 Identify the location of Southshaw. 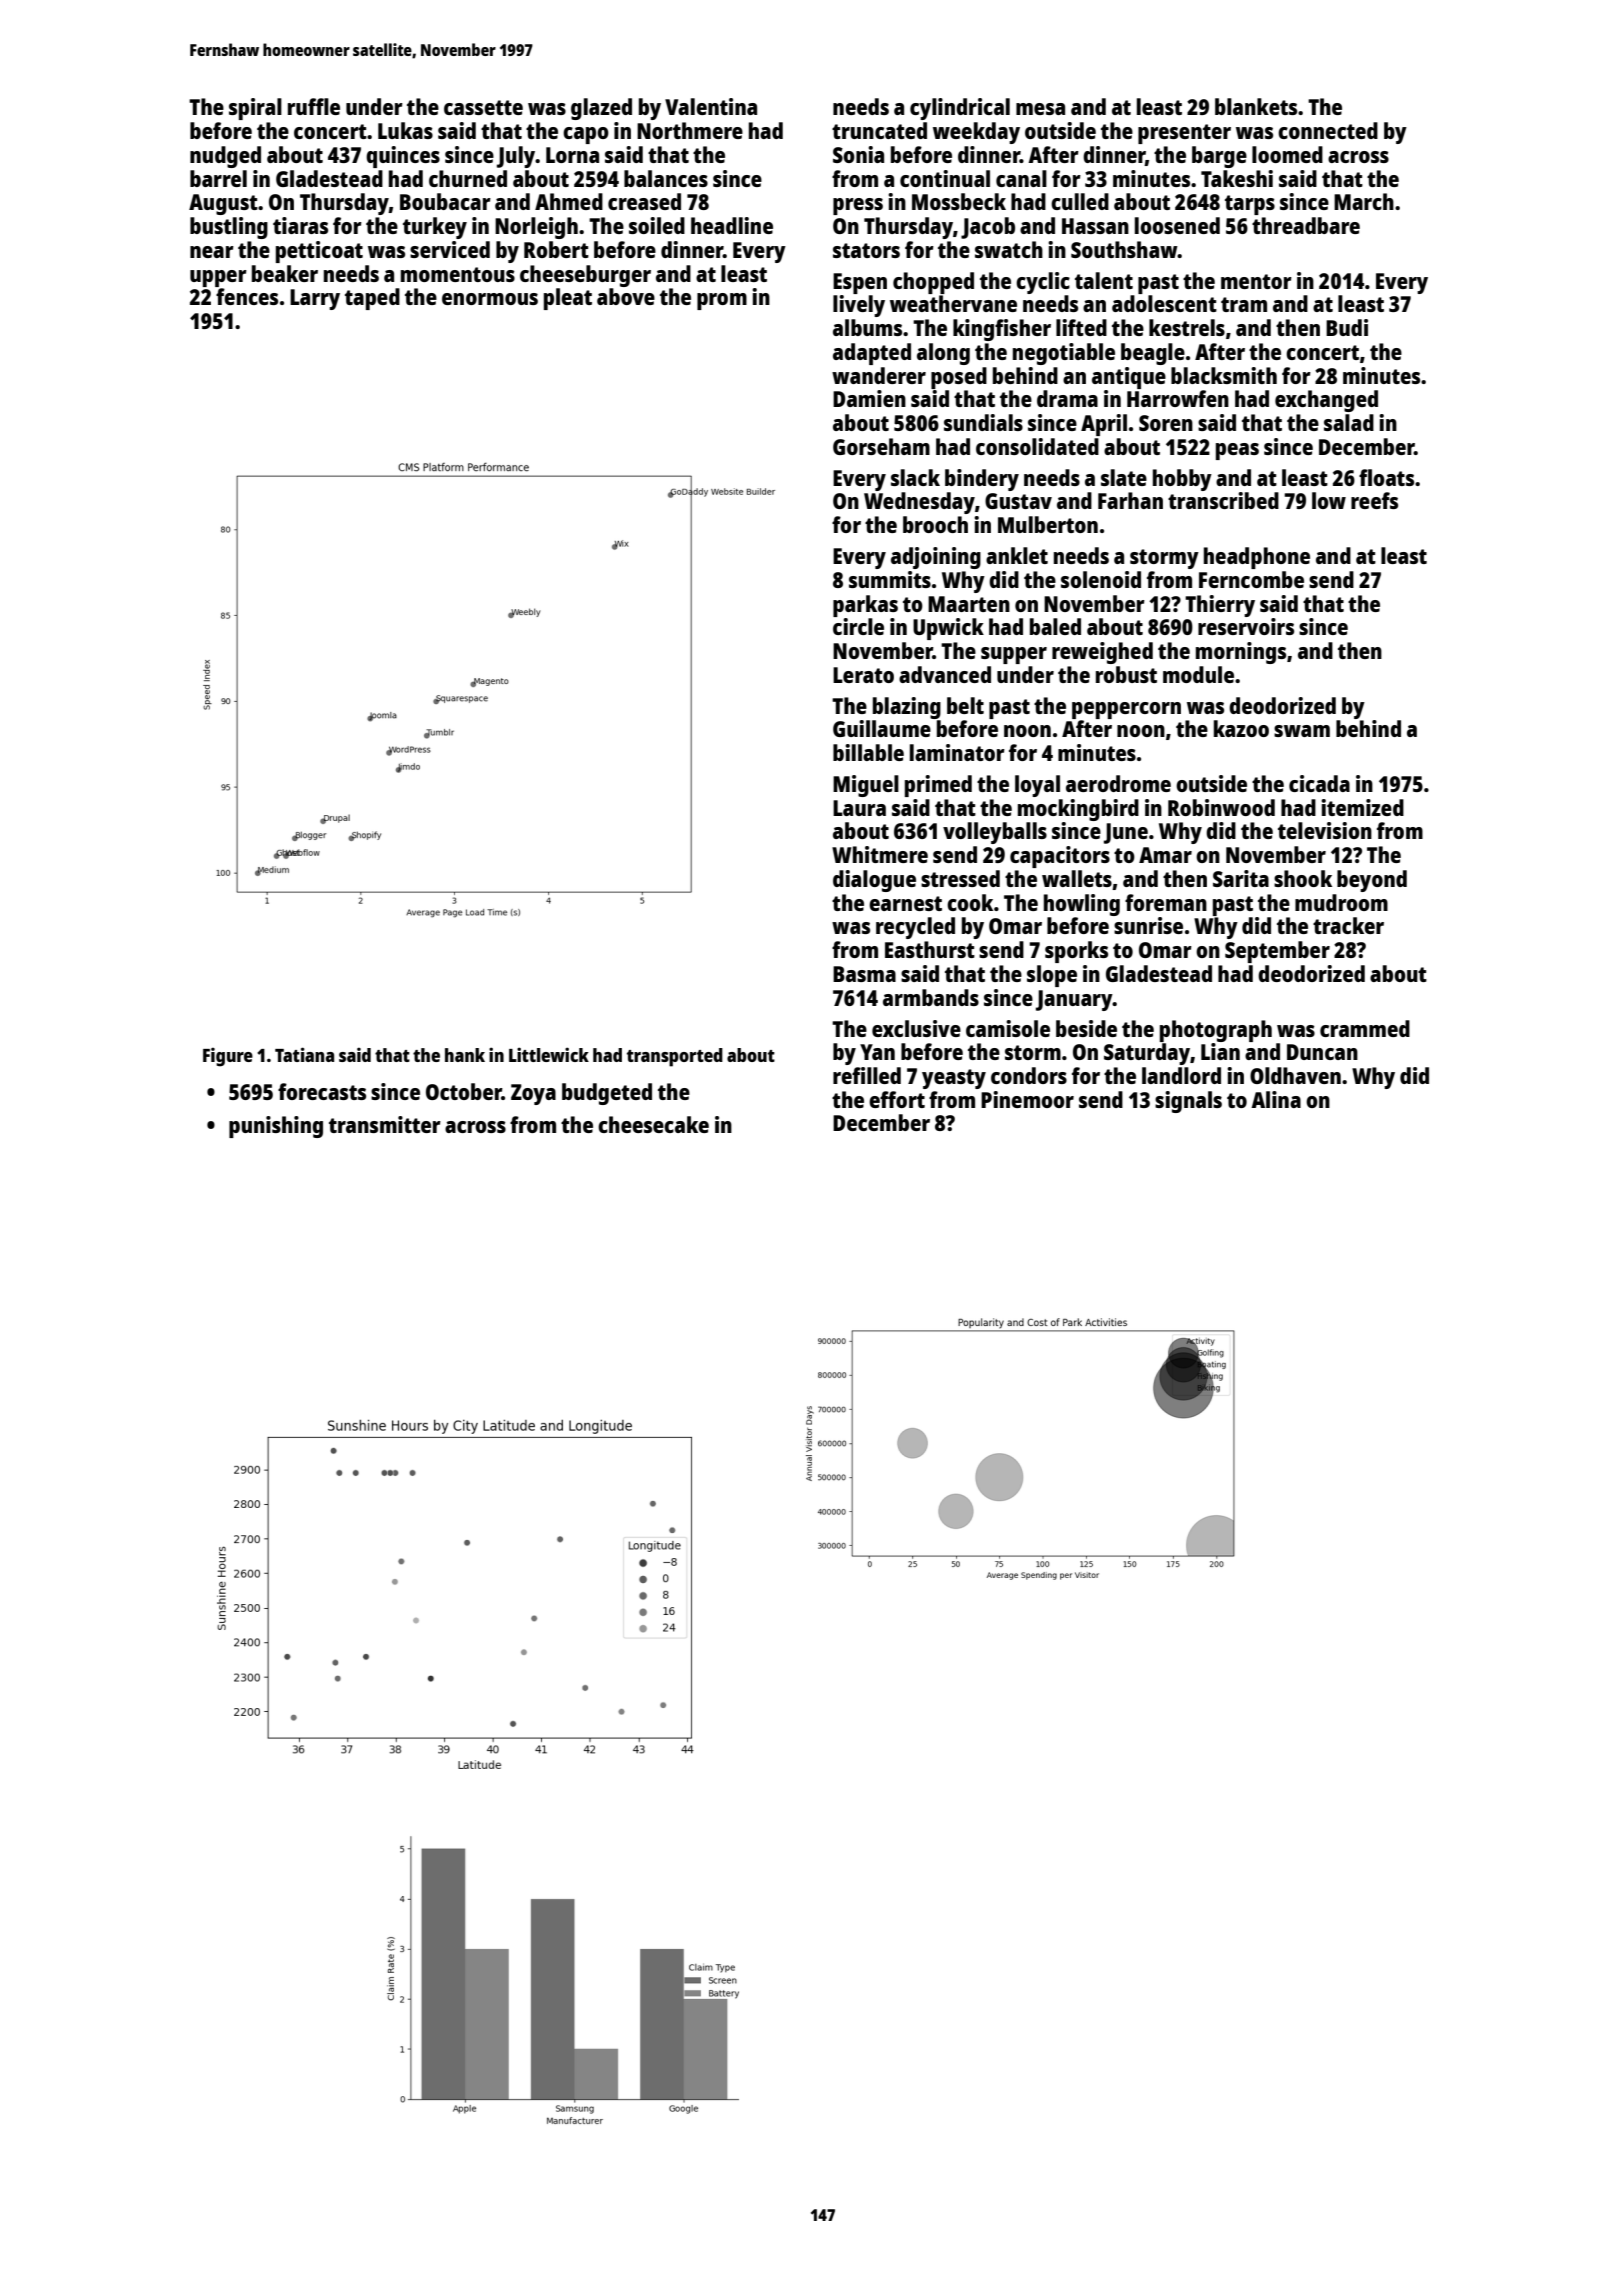
(1124, 249).
